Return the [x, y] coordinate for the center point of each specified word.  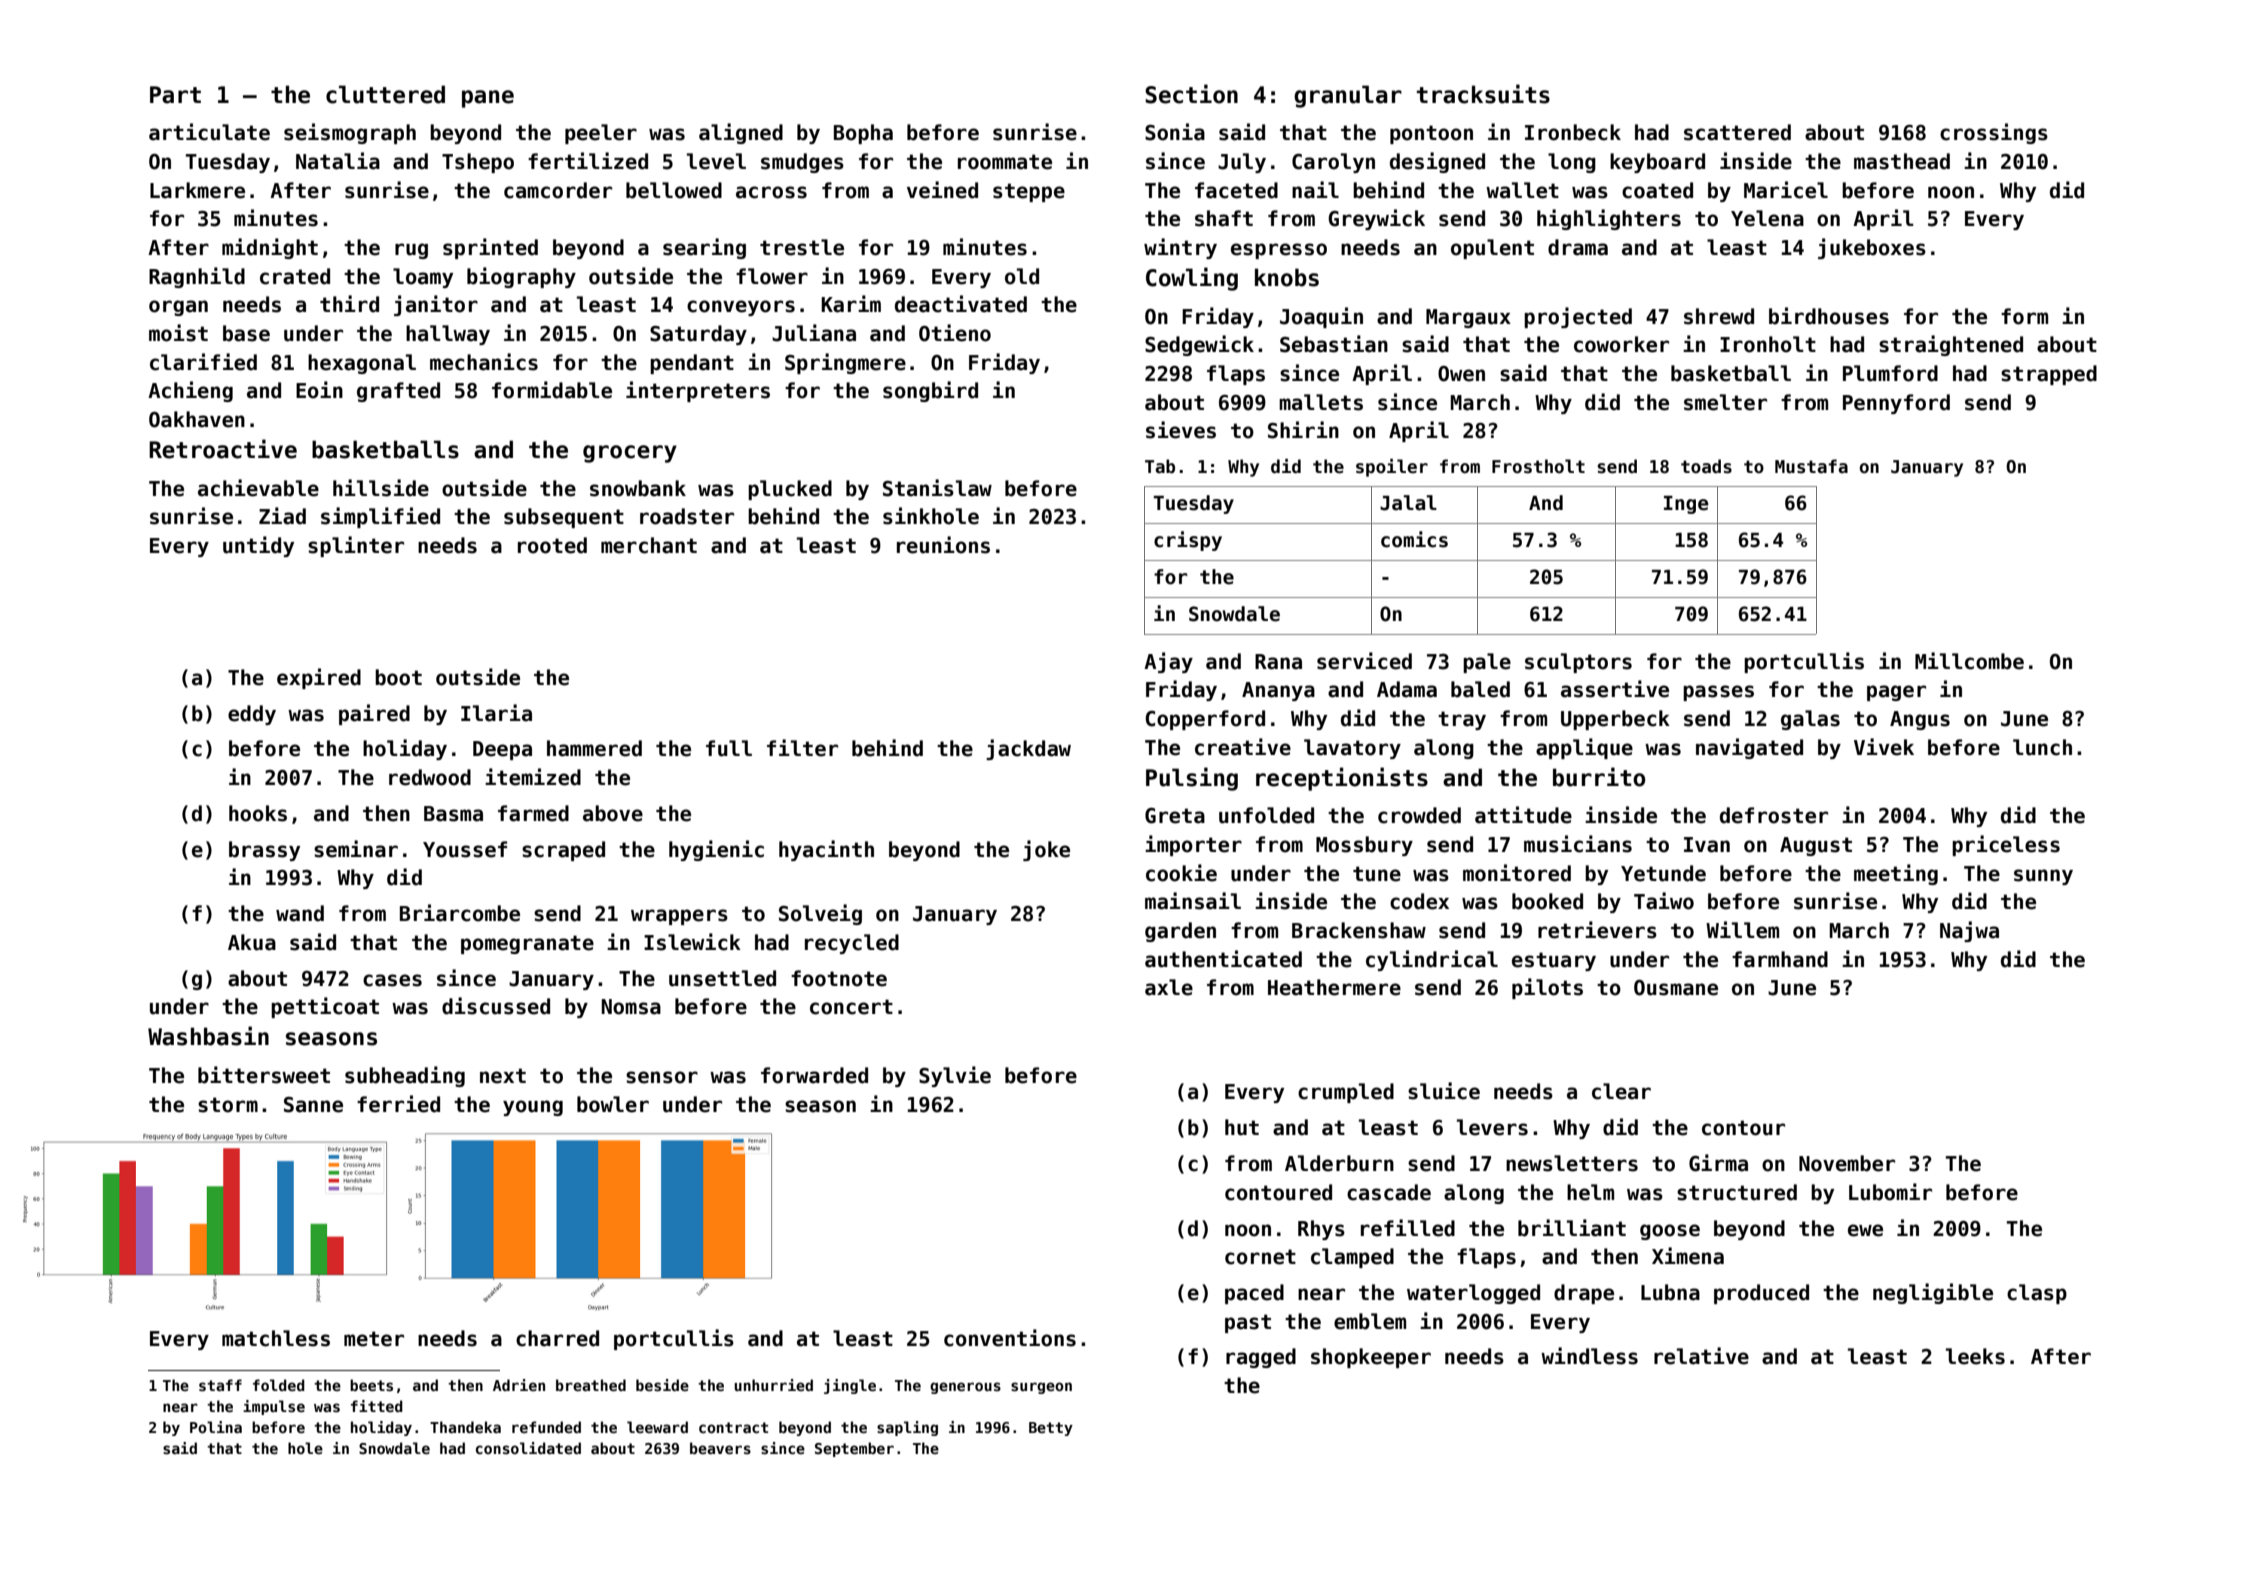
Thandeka [465, 1427]
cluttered [385, 94]
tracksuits [1483, 94]
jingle [850, 1386]
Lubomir [1890, 1192]
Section [1191, 94]
